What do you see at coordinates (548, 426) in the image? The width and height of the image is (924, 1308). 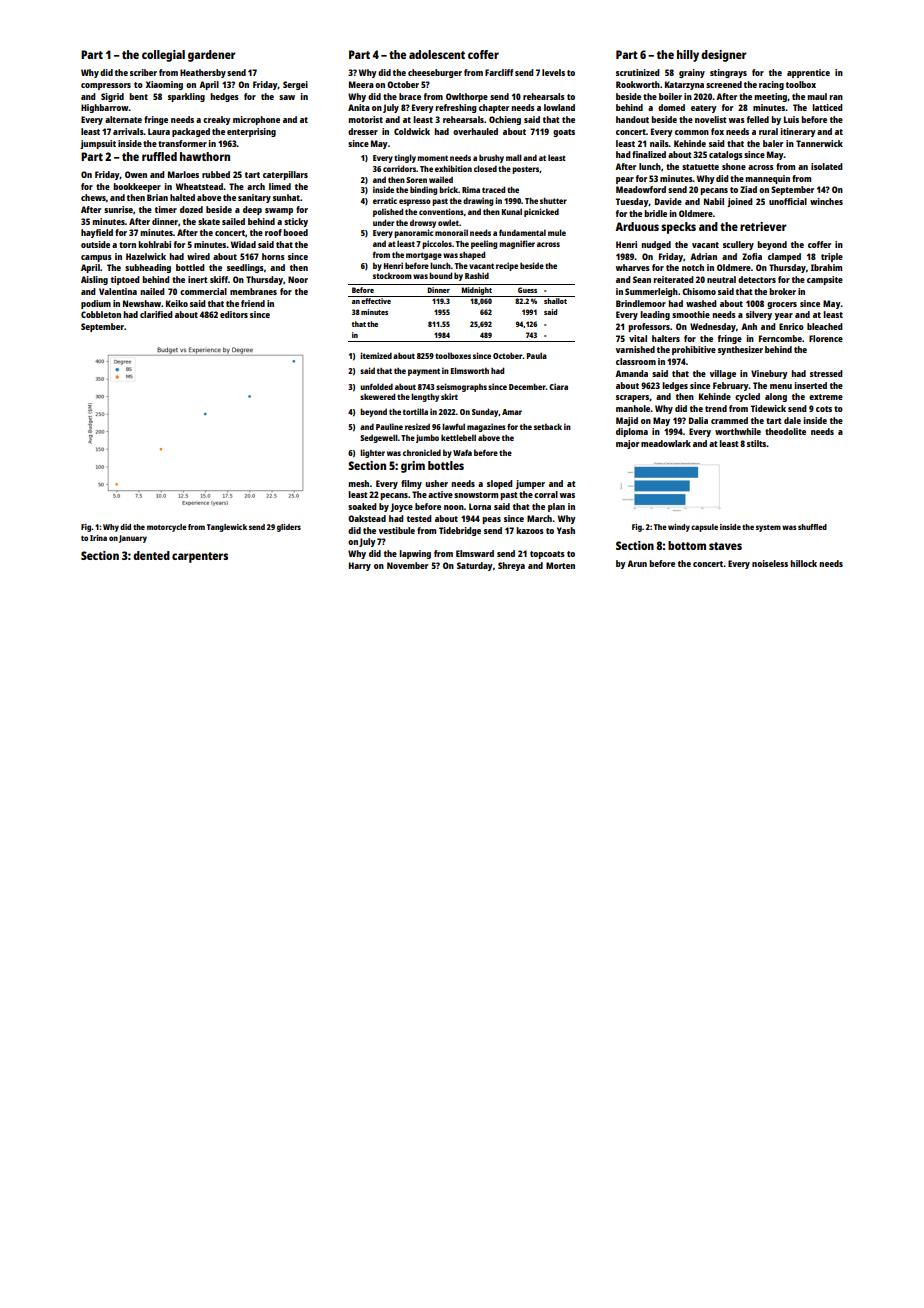 I see `setback` at bounding box center [548, 426].
